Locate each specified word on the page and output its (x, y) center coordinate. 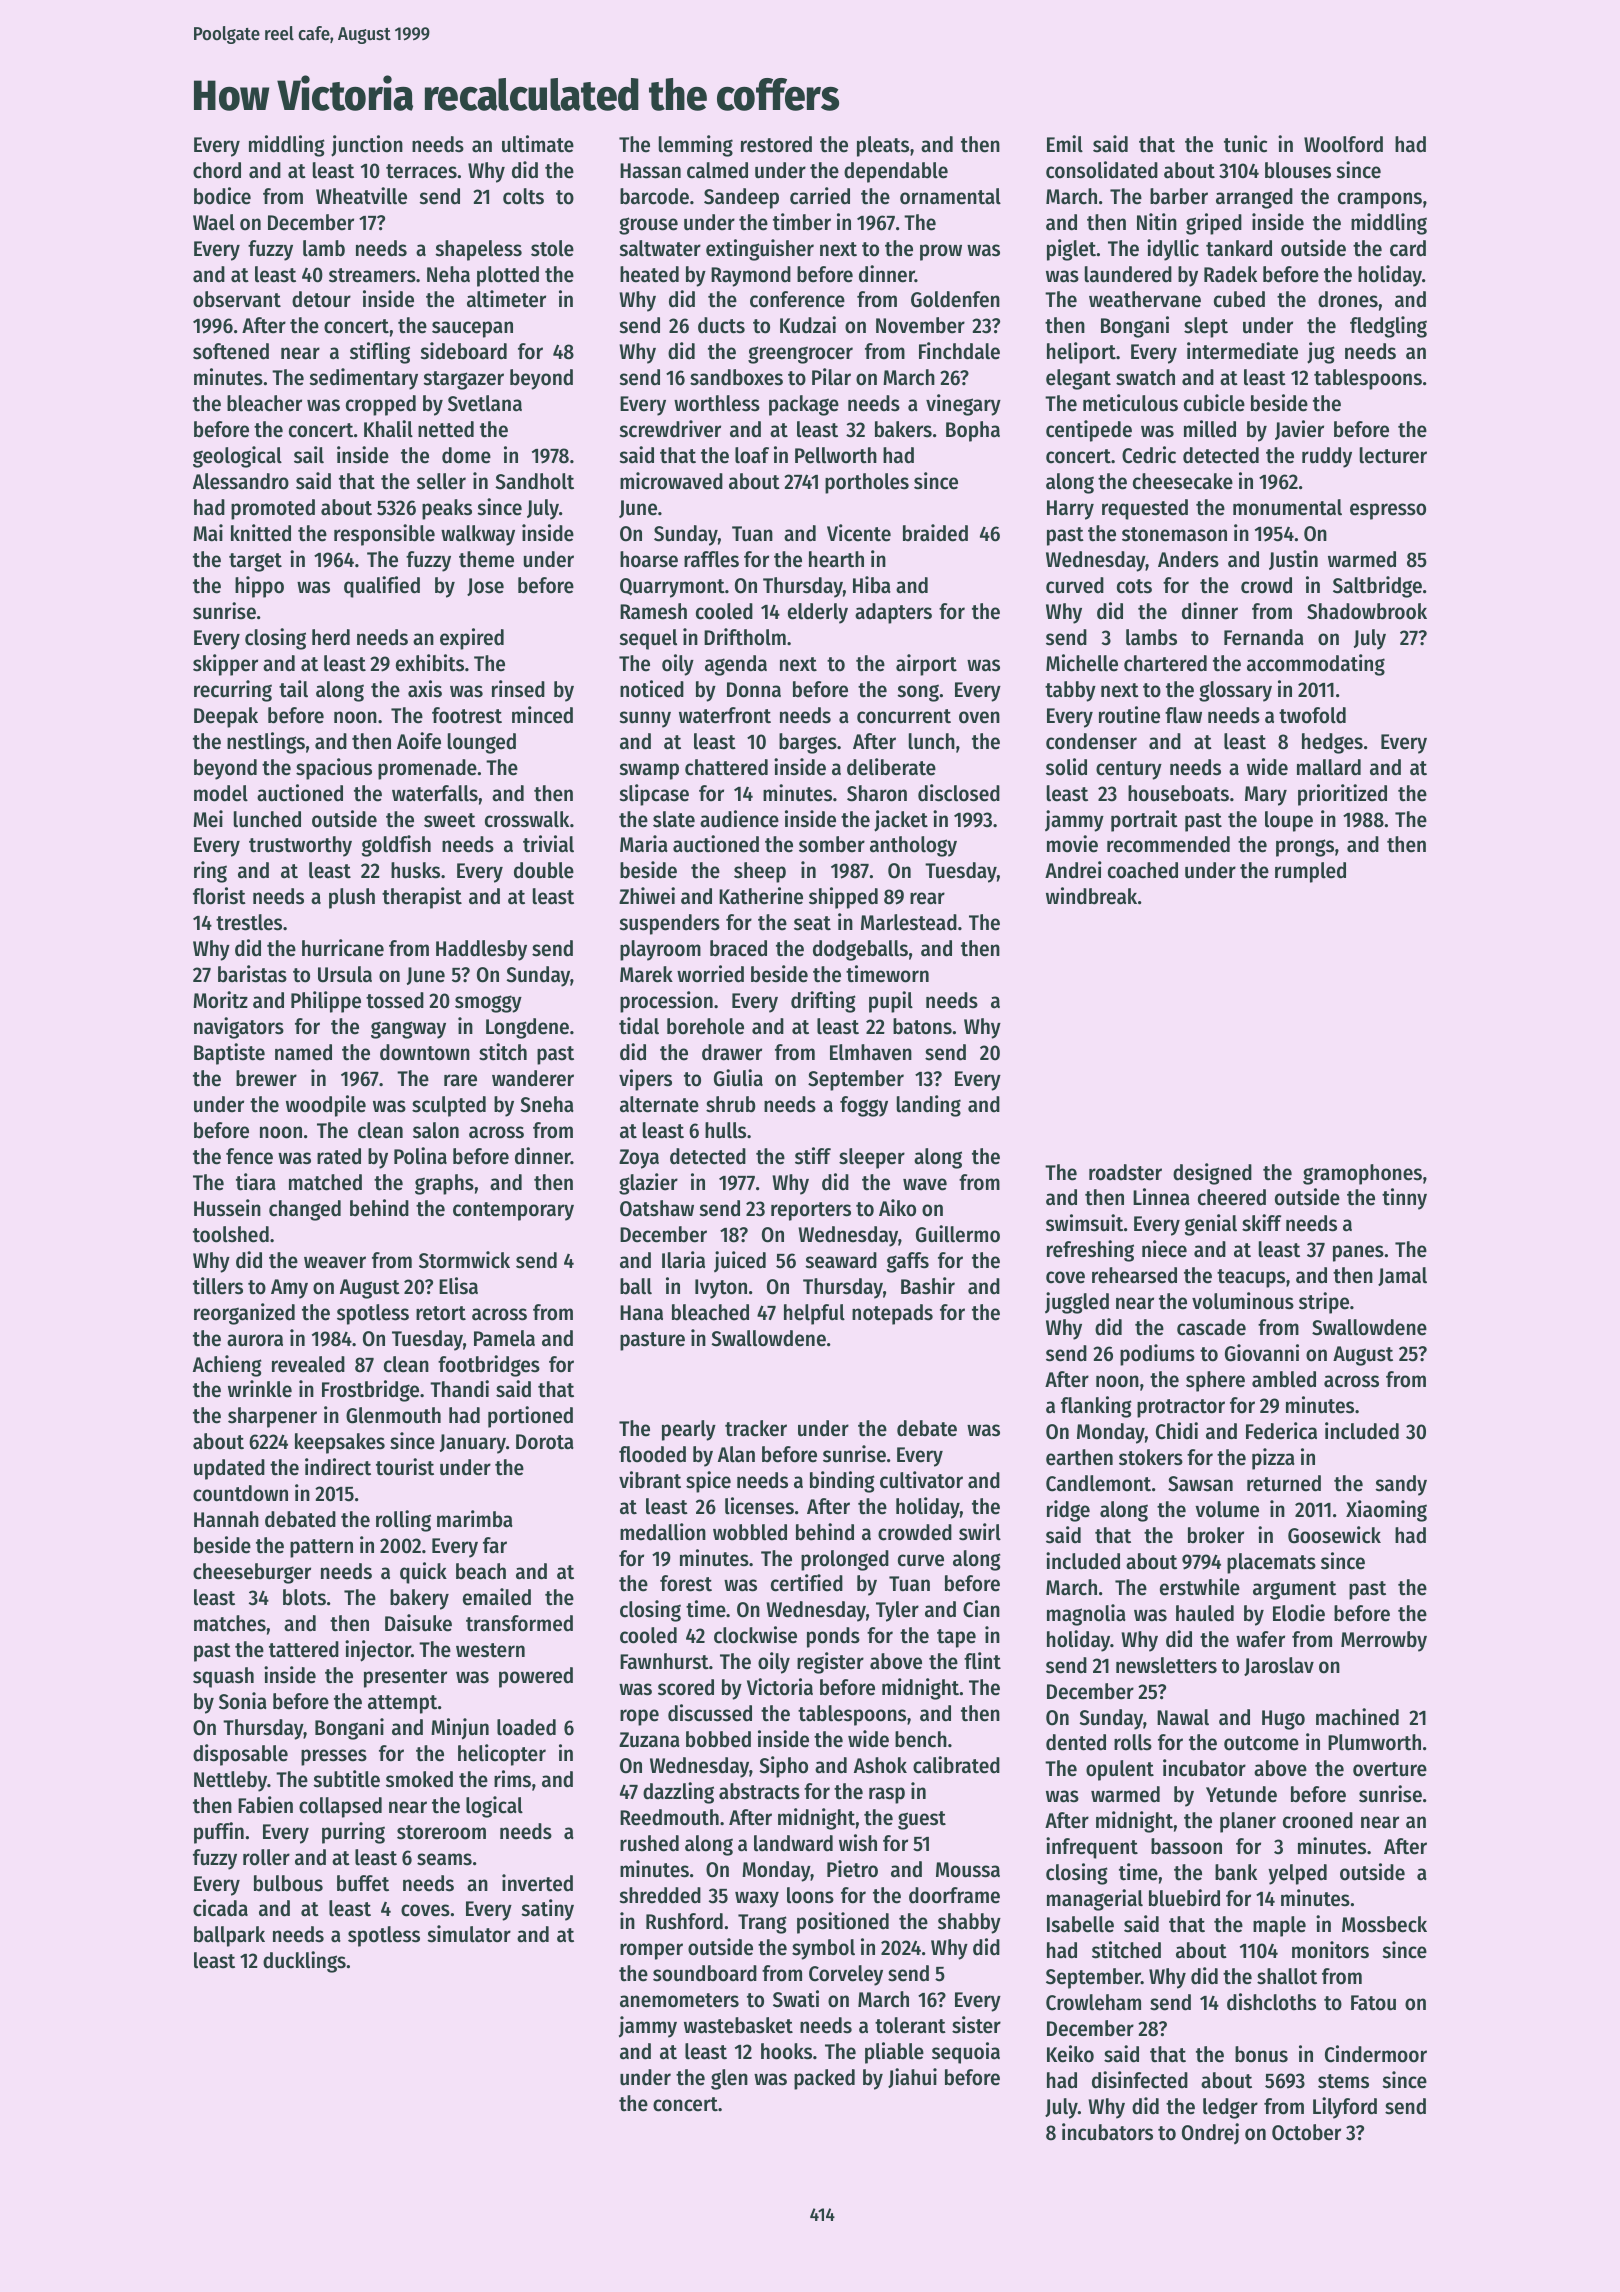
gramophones (1362, 1174)
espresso (1388, 511)
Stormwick (464, 1260)
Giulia (738, 1078)
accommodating (1316, 665)
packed (824, 2079)
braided (935, 533)
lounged (482, 743)
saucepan (472, 329)
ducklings (304, 1962)
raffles (711, 559)
